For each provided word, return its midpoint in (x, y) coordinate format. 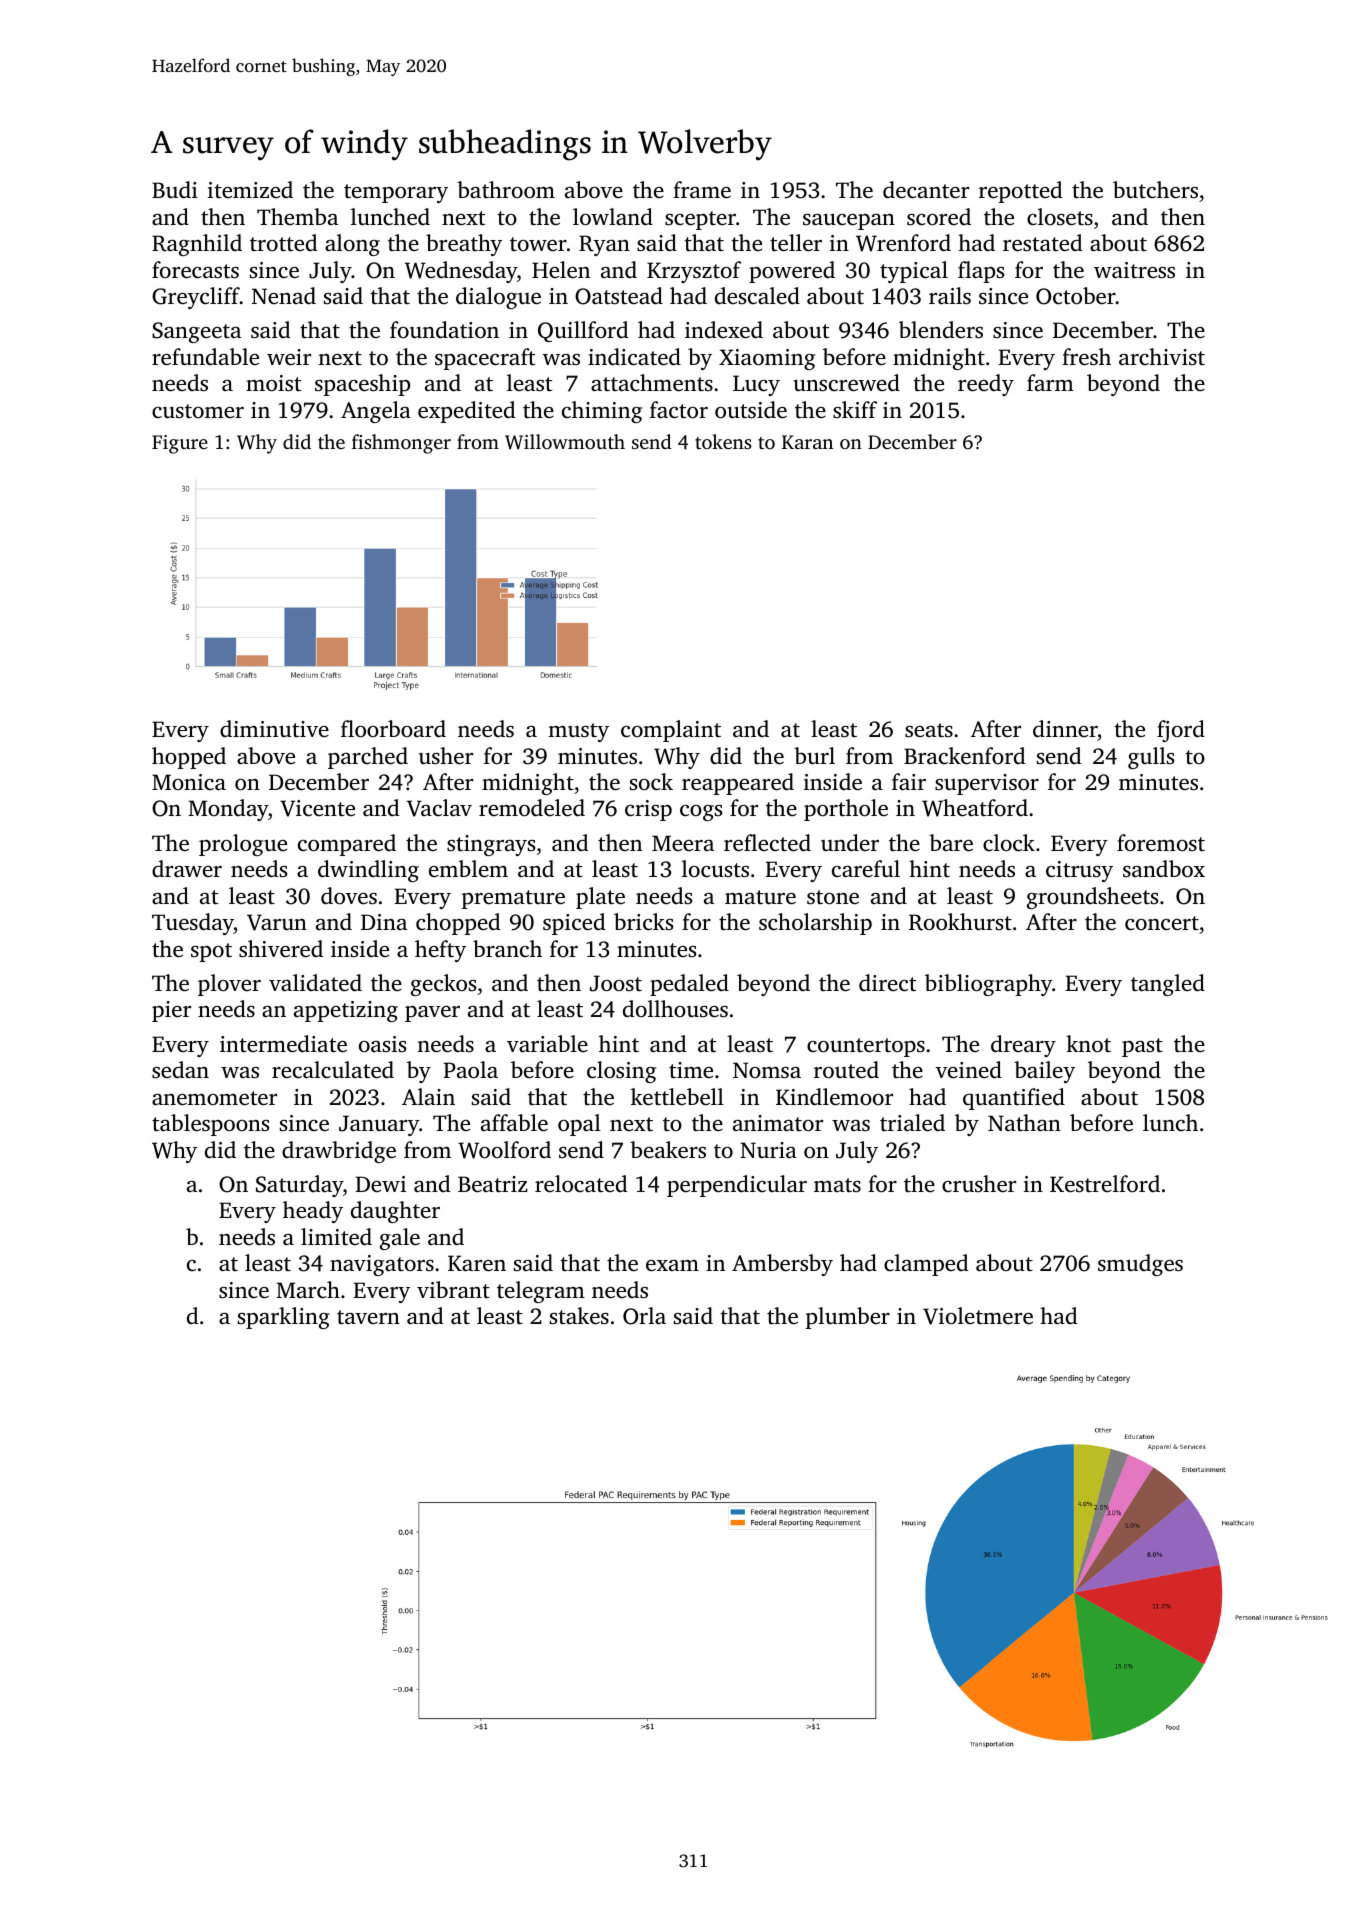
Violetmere (978, 1316)
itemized (250, 189)
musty (578, 732)
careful (866, 868)
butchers (1155, 190)
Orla (644, 1316)
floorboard (393, 729)
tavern (368, 1317)
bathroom (506, 189)
